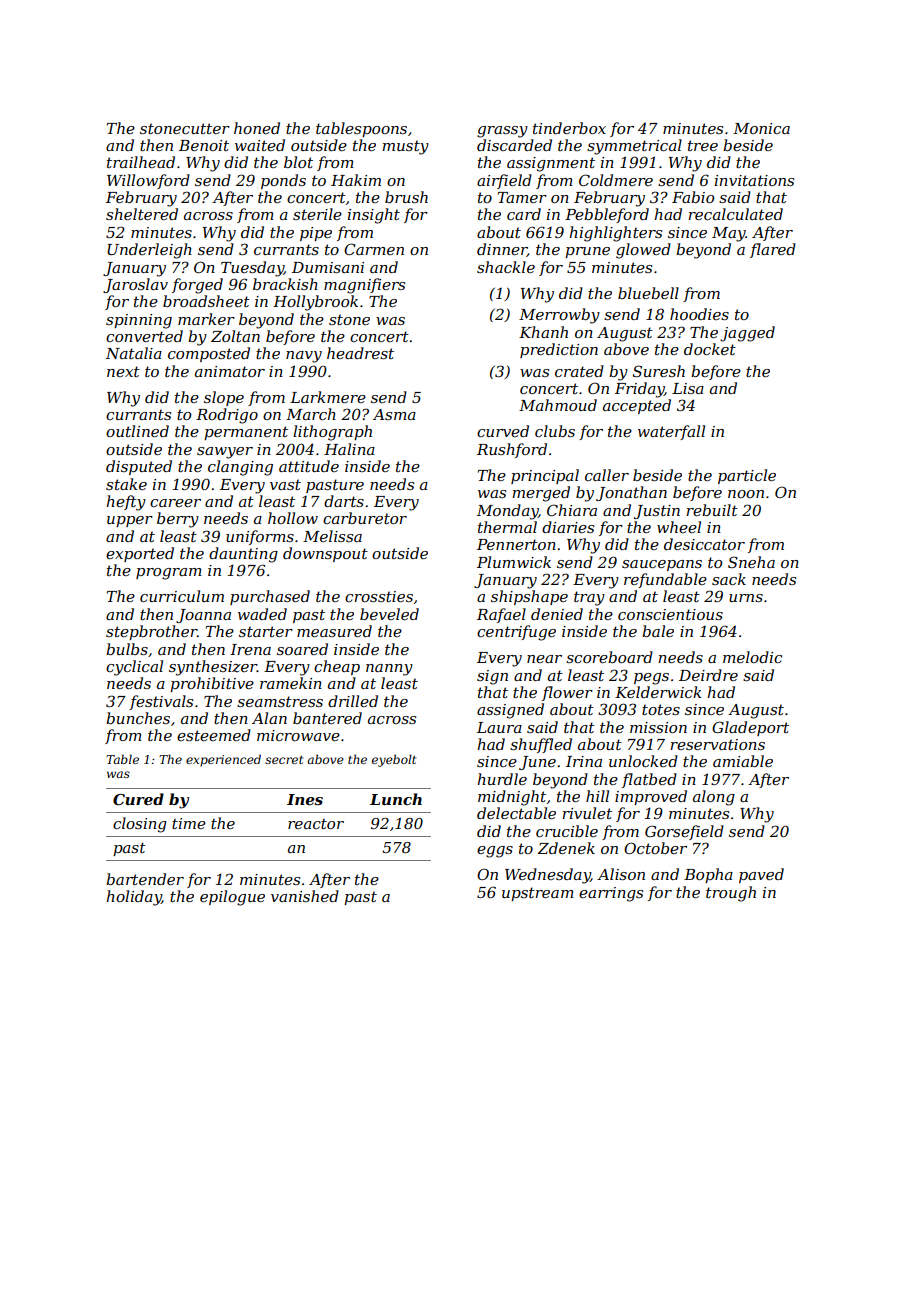 The width and height of the screenshot is (908, 1316). I want to click on flared, so click(773, 250).
